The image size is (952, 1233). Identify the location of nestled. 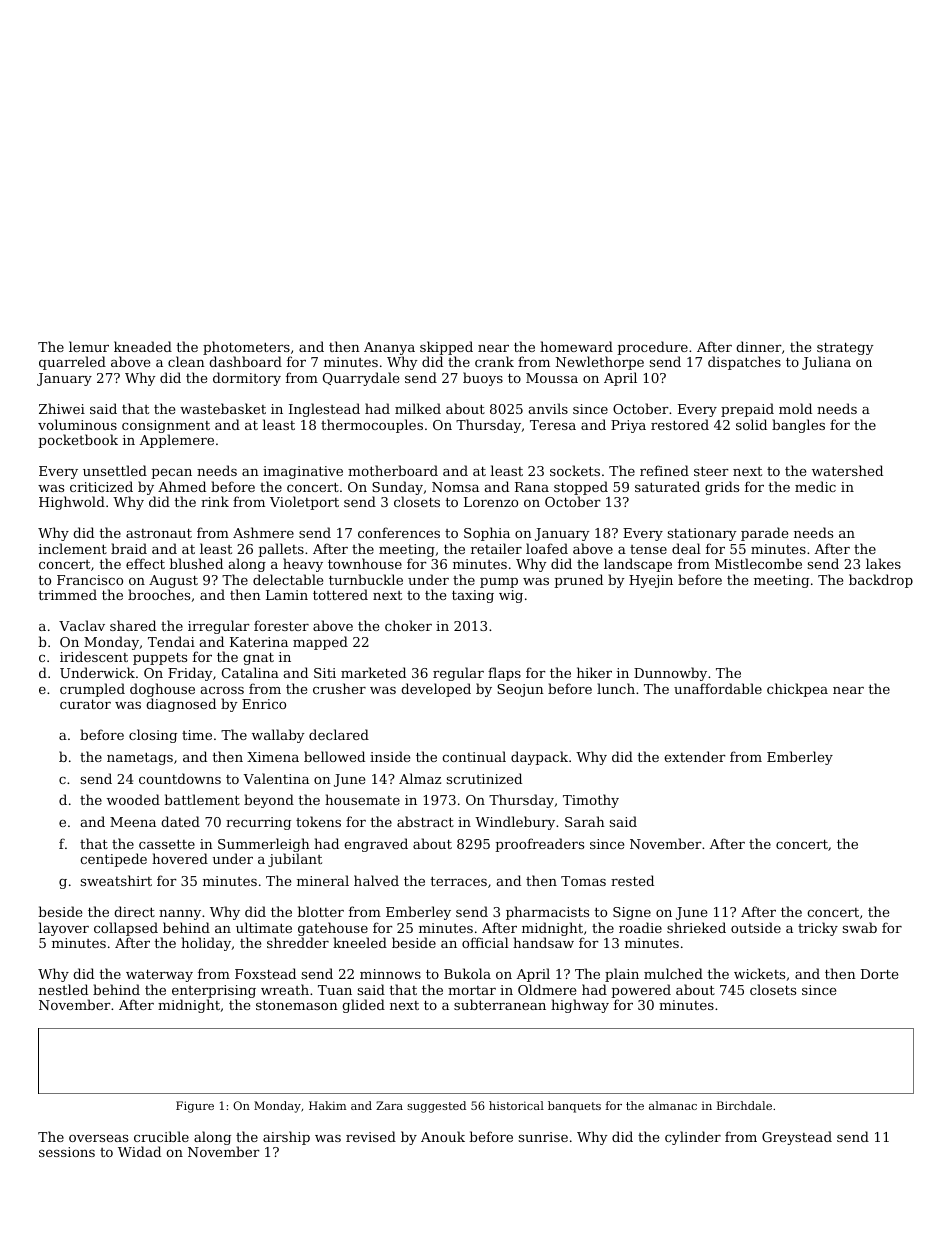
(63, 989).
